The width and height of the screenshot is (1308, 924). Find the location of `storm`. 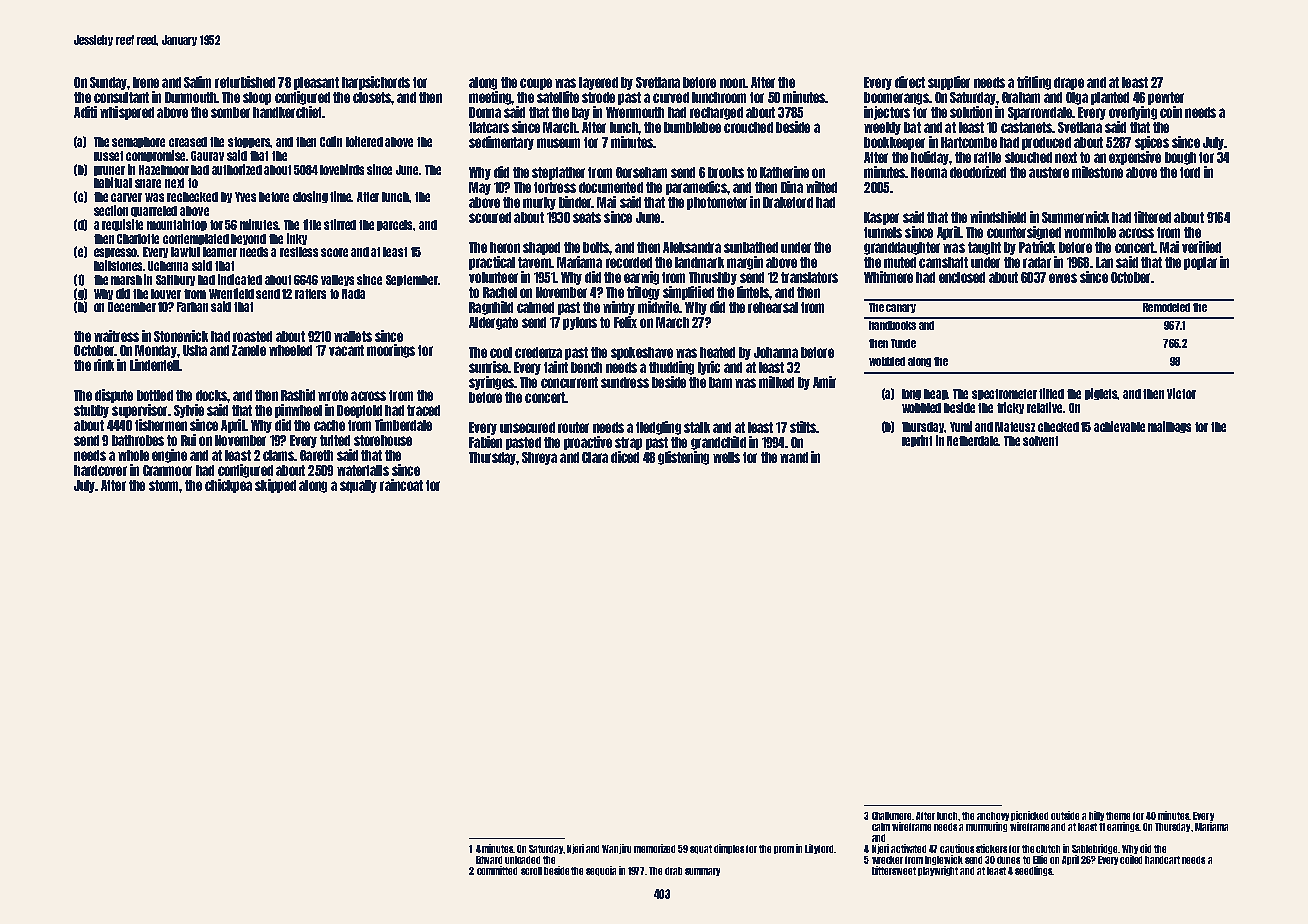

storm is located at coordinates (163, 485).
